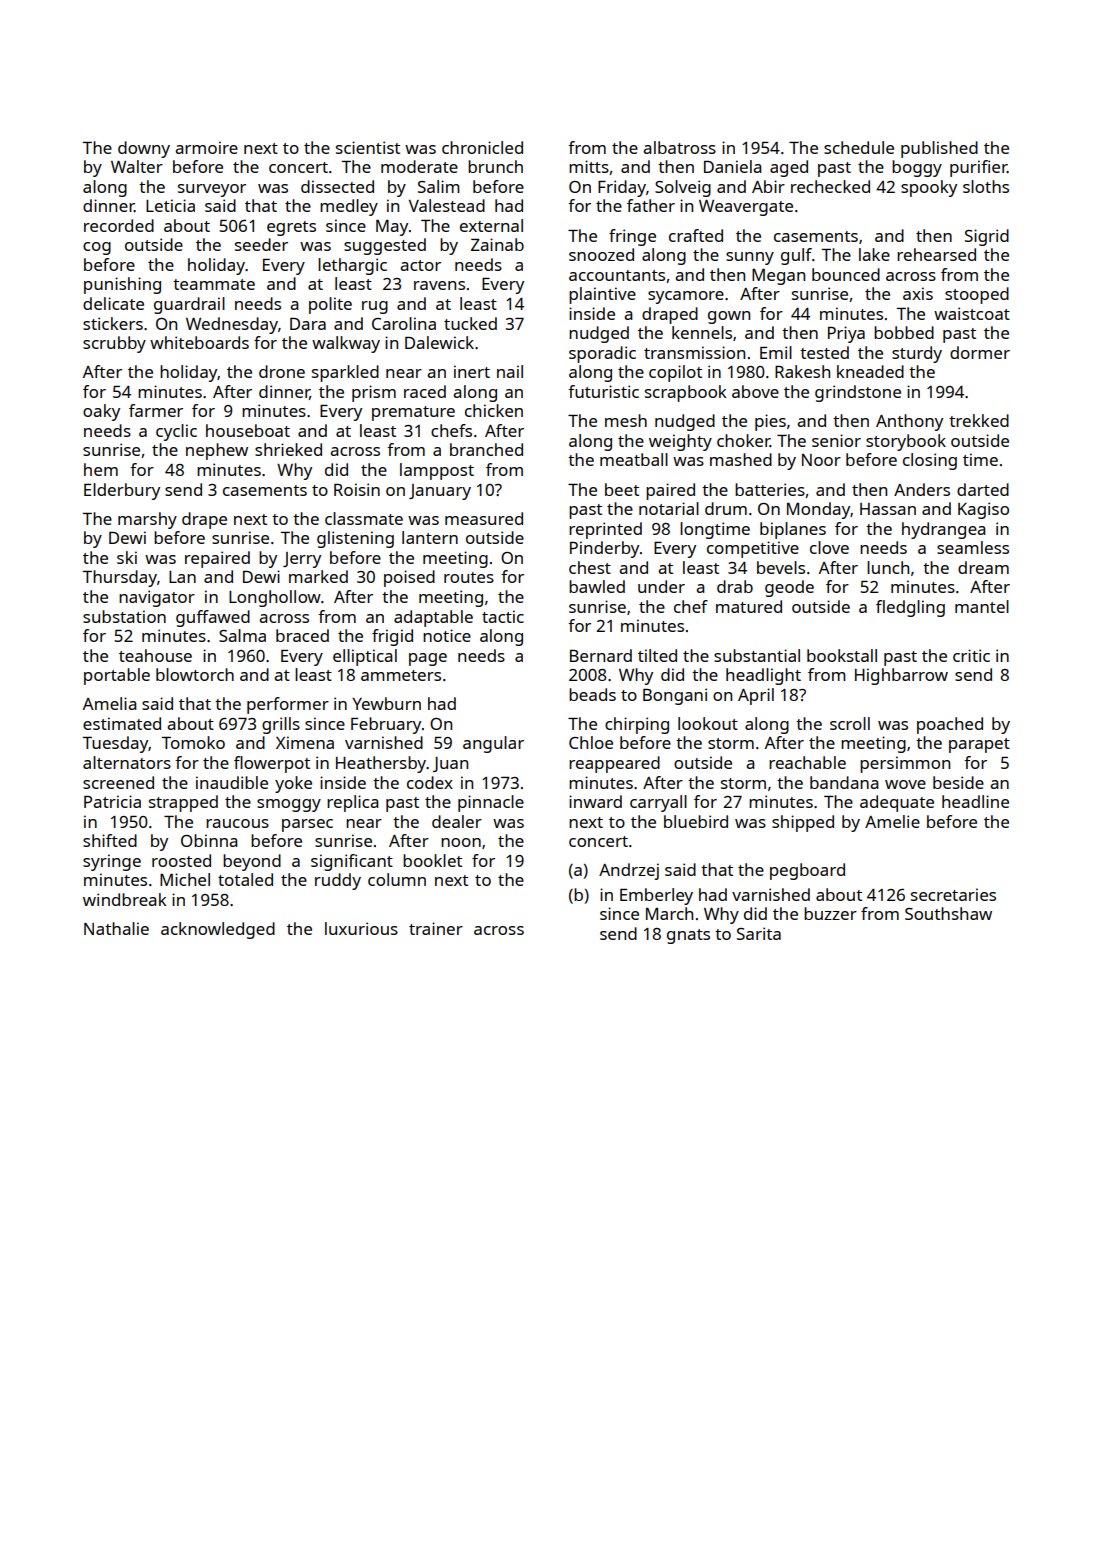  I want to click on reappeared, so click(614, 764).
